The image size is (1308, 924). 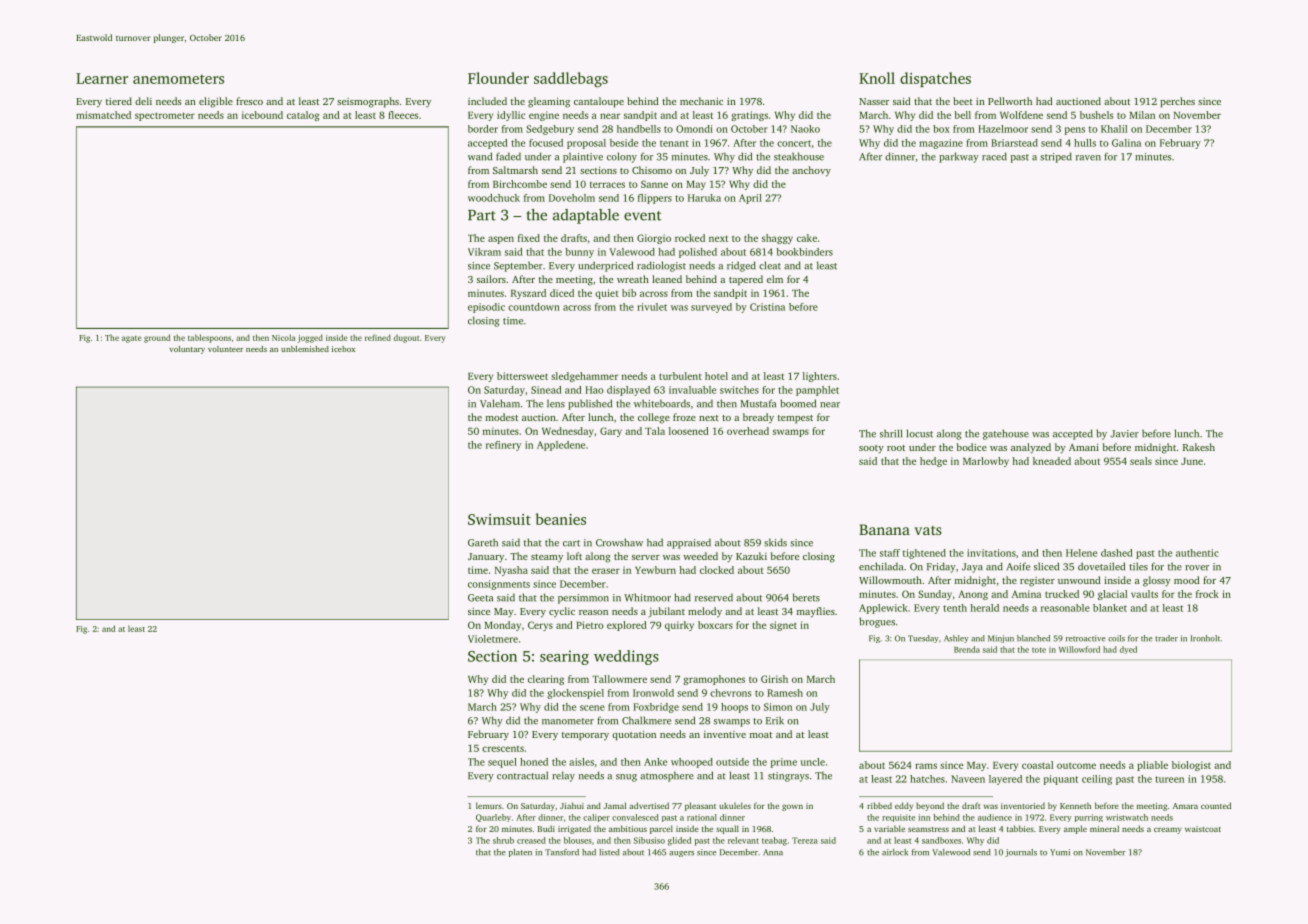 What do you see at coordinates (662, 403) in the page?
I see `whiteboards` at bounding box center [662, 403].
